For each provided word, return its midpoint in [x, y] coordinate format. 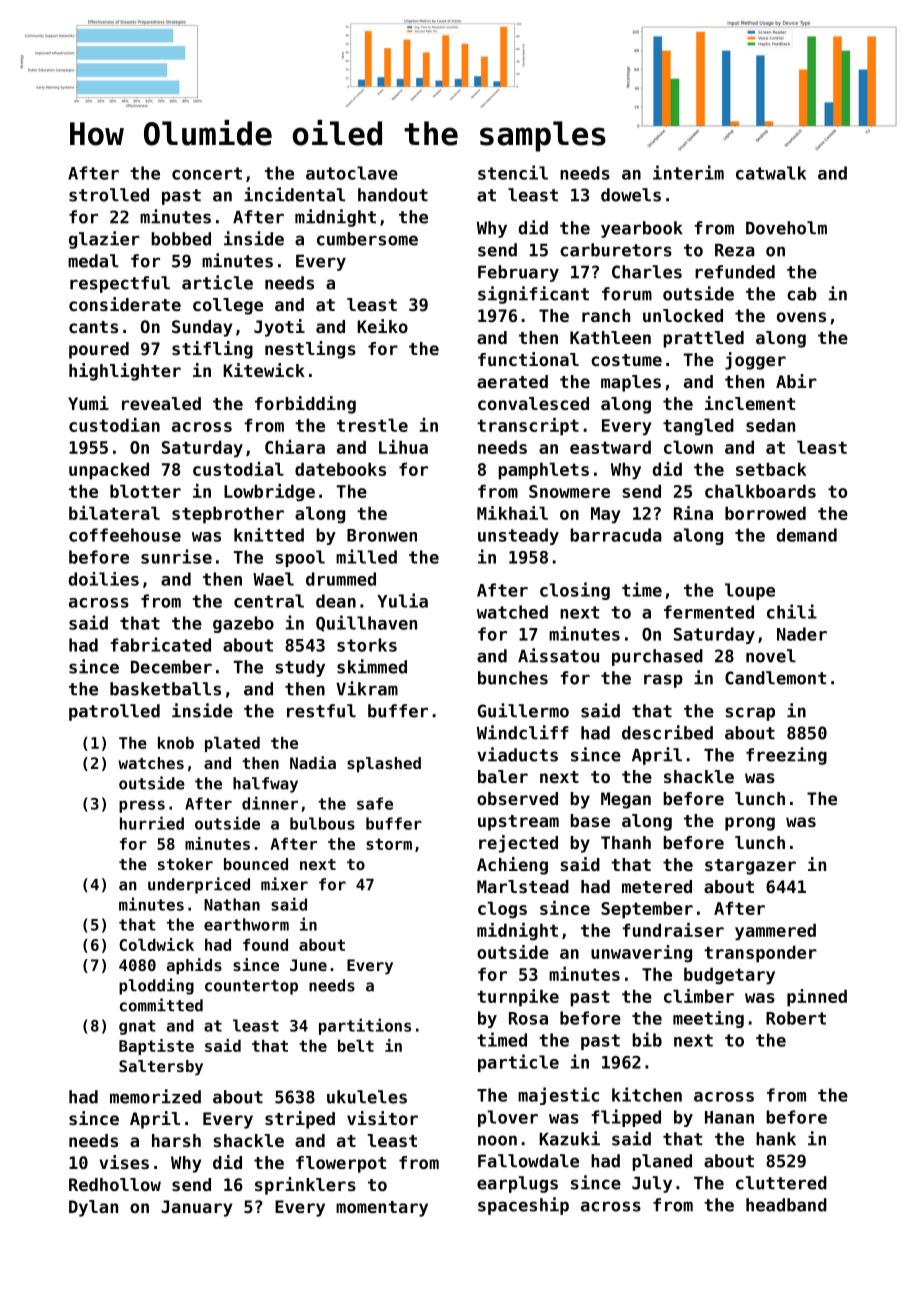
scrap [750, 714]
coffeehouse [125, 535]
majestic [558, 1096]
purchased [657, 657]
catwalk [771, 173]
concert [207, 173]
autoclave [352, 173]
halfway [265, 785]
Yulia [402, 600]
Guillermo [523, 710]
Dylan [93, 1208]
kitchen [647, 1094]
